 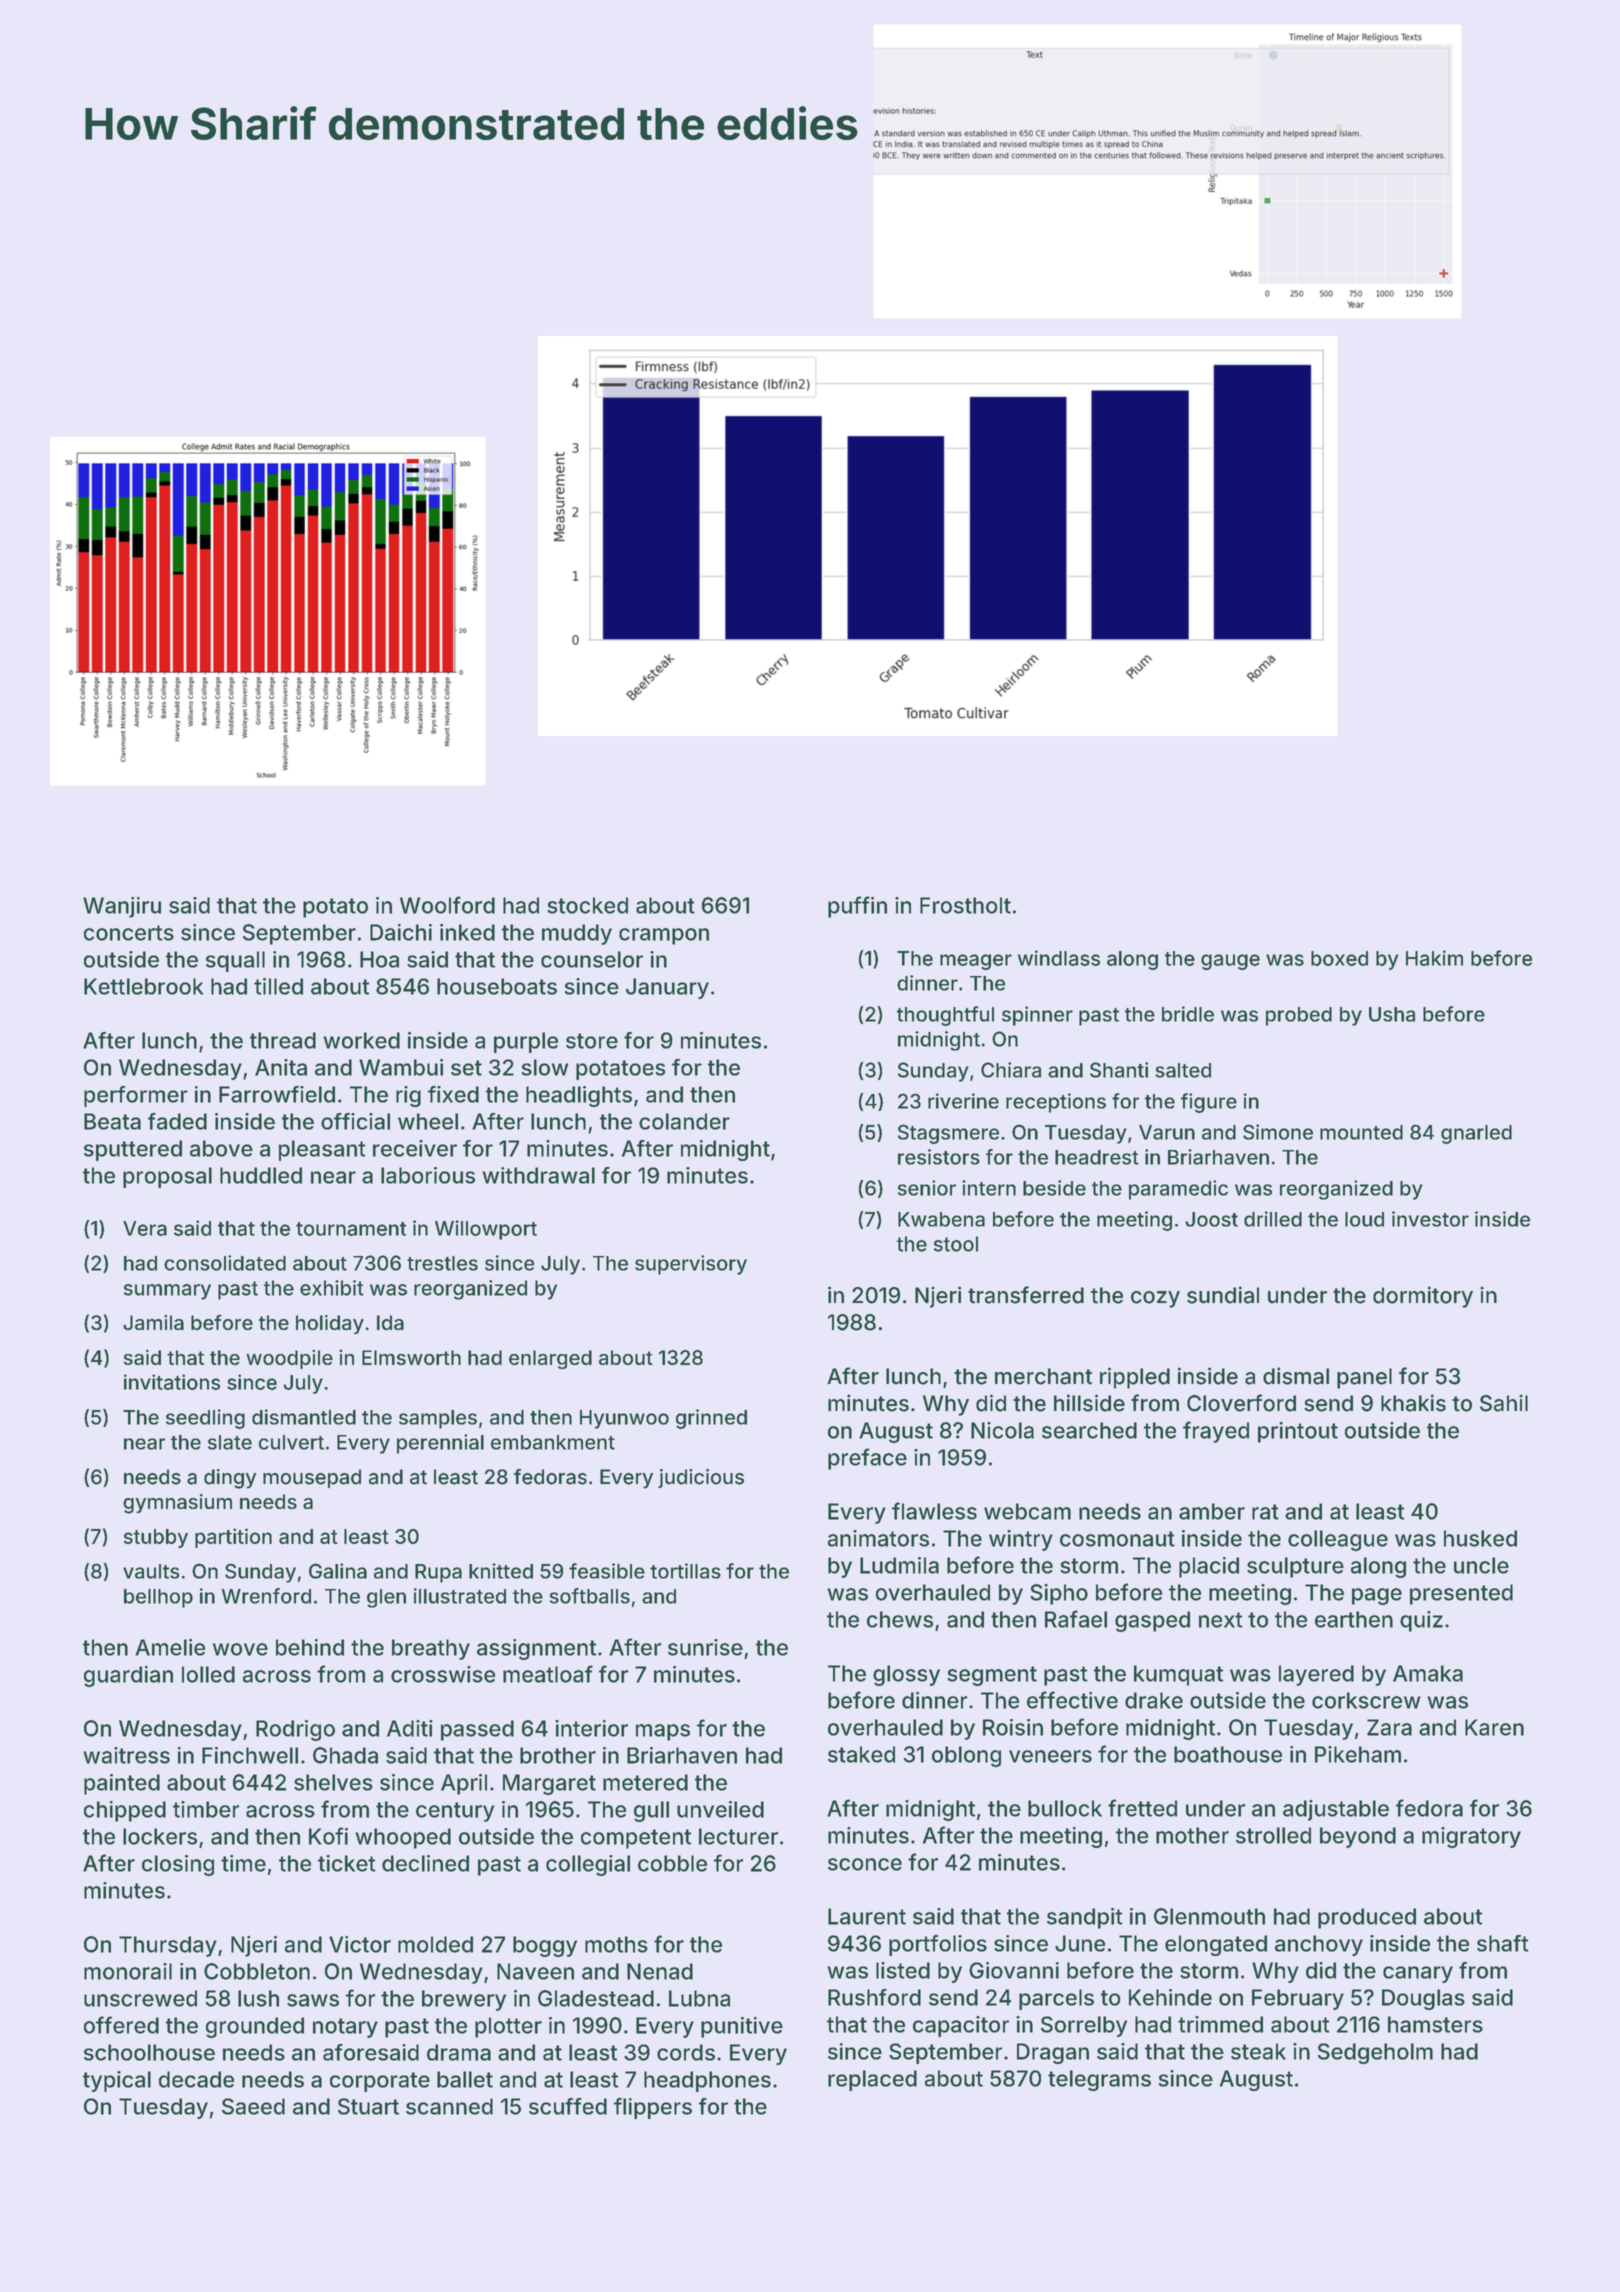 What do you see at coordinates (261, 1175) in the page?
I see `huddled` at bounding box center [261, 1175].
